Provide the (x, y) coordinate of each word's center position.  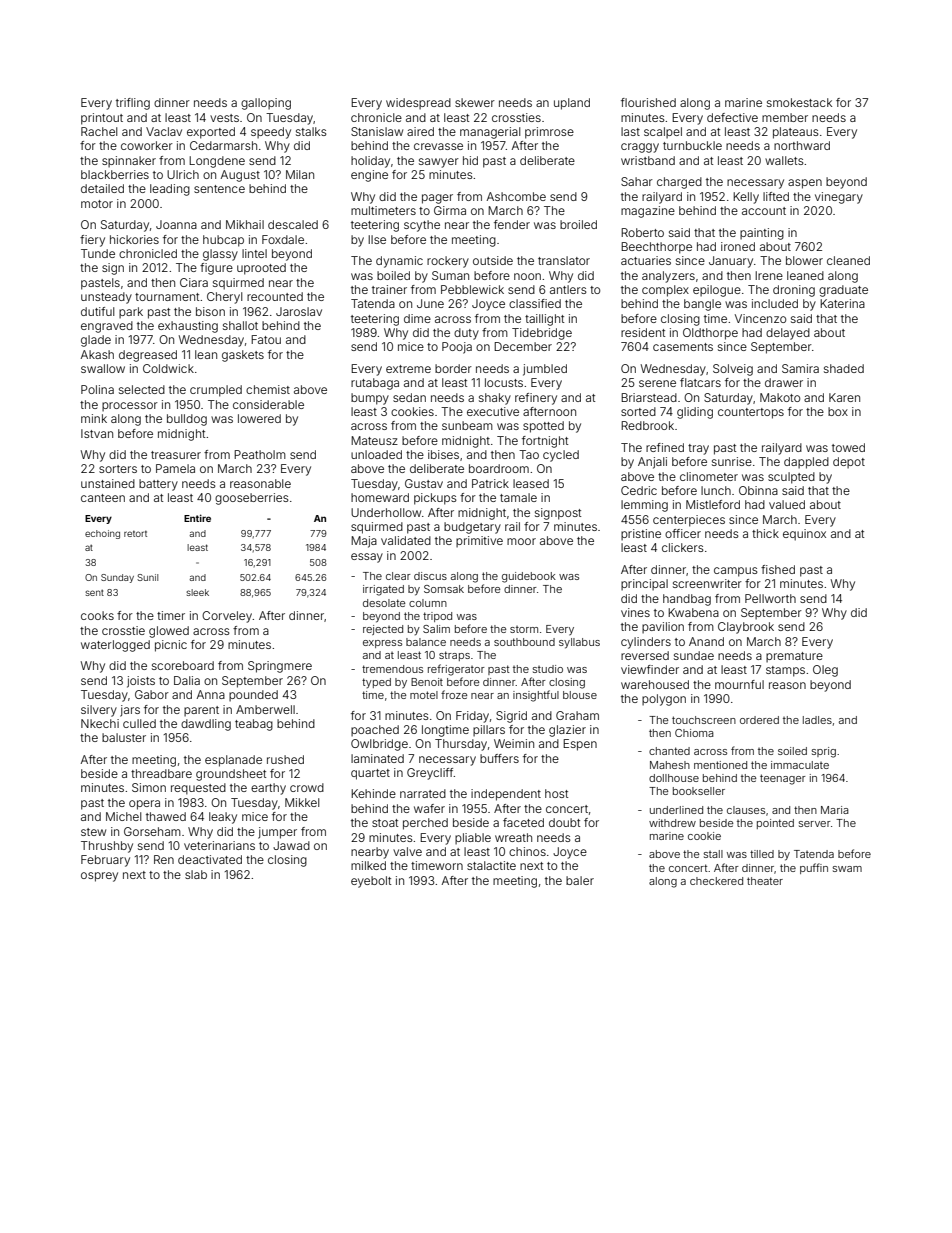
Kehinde (373, 793)
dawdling (206, 725)
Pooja (457, 348)
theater (765, 881)
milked (368, 865)
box (838, 411)
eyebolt (371, 882)
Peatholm (260, 454)
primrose (549, 133)
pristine (641, 535)
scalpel (663, 133)
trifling (133, 104)
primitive (479, 542)
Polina (97, 389)
